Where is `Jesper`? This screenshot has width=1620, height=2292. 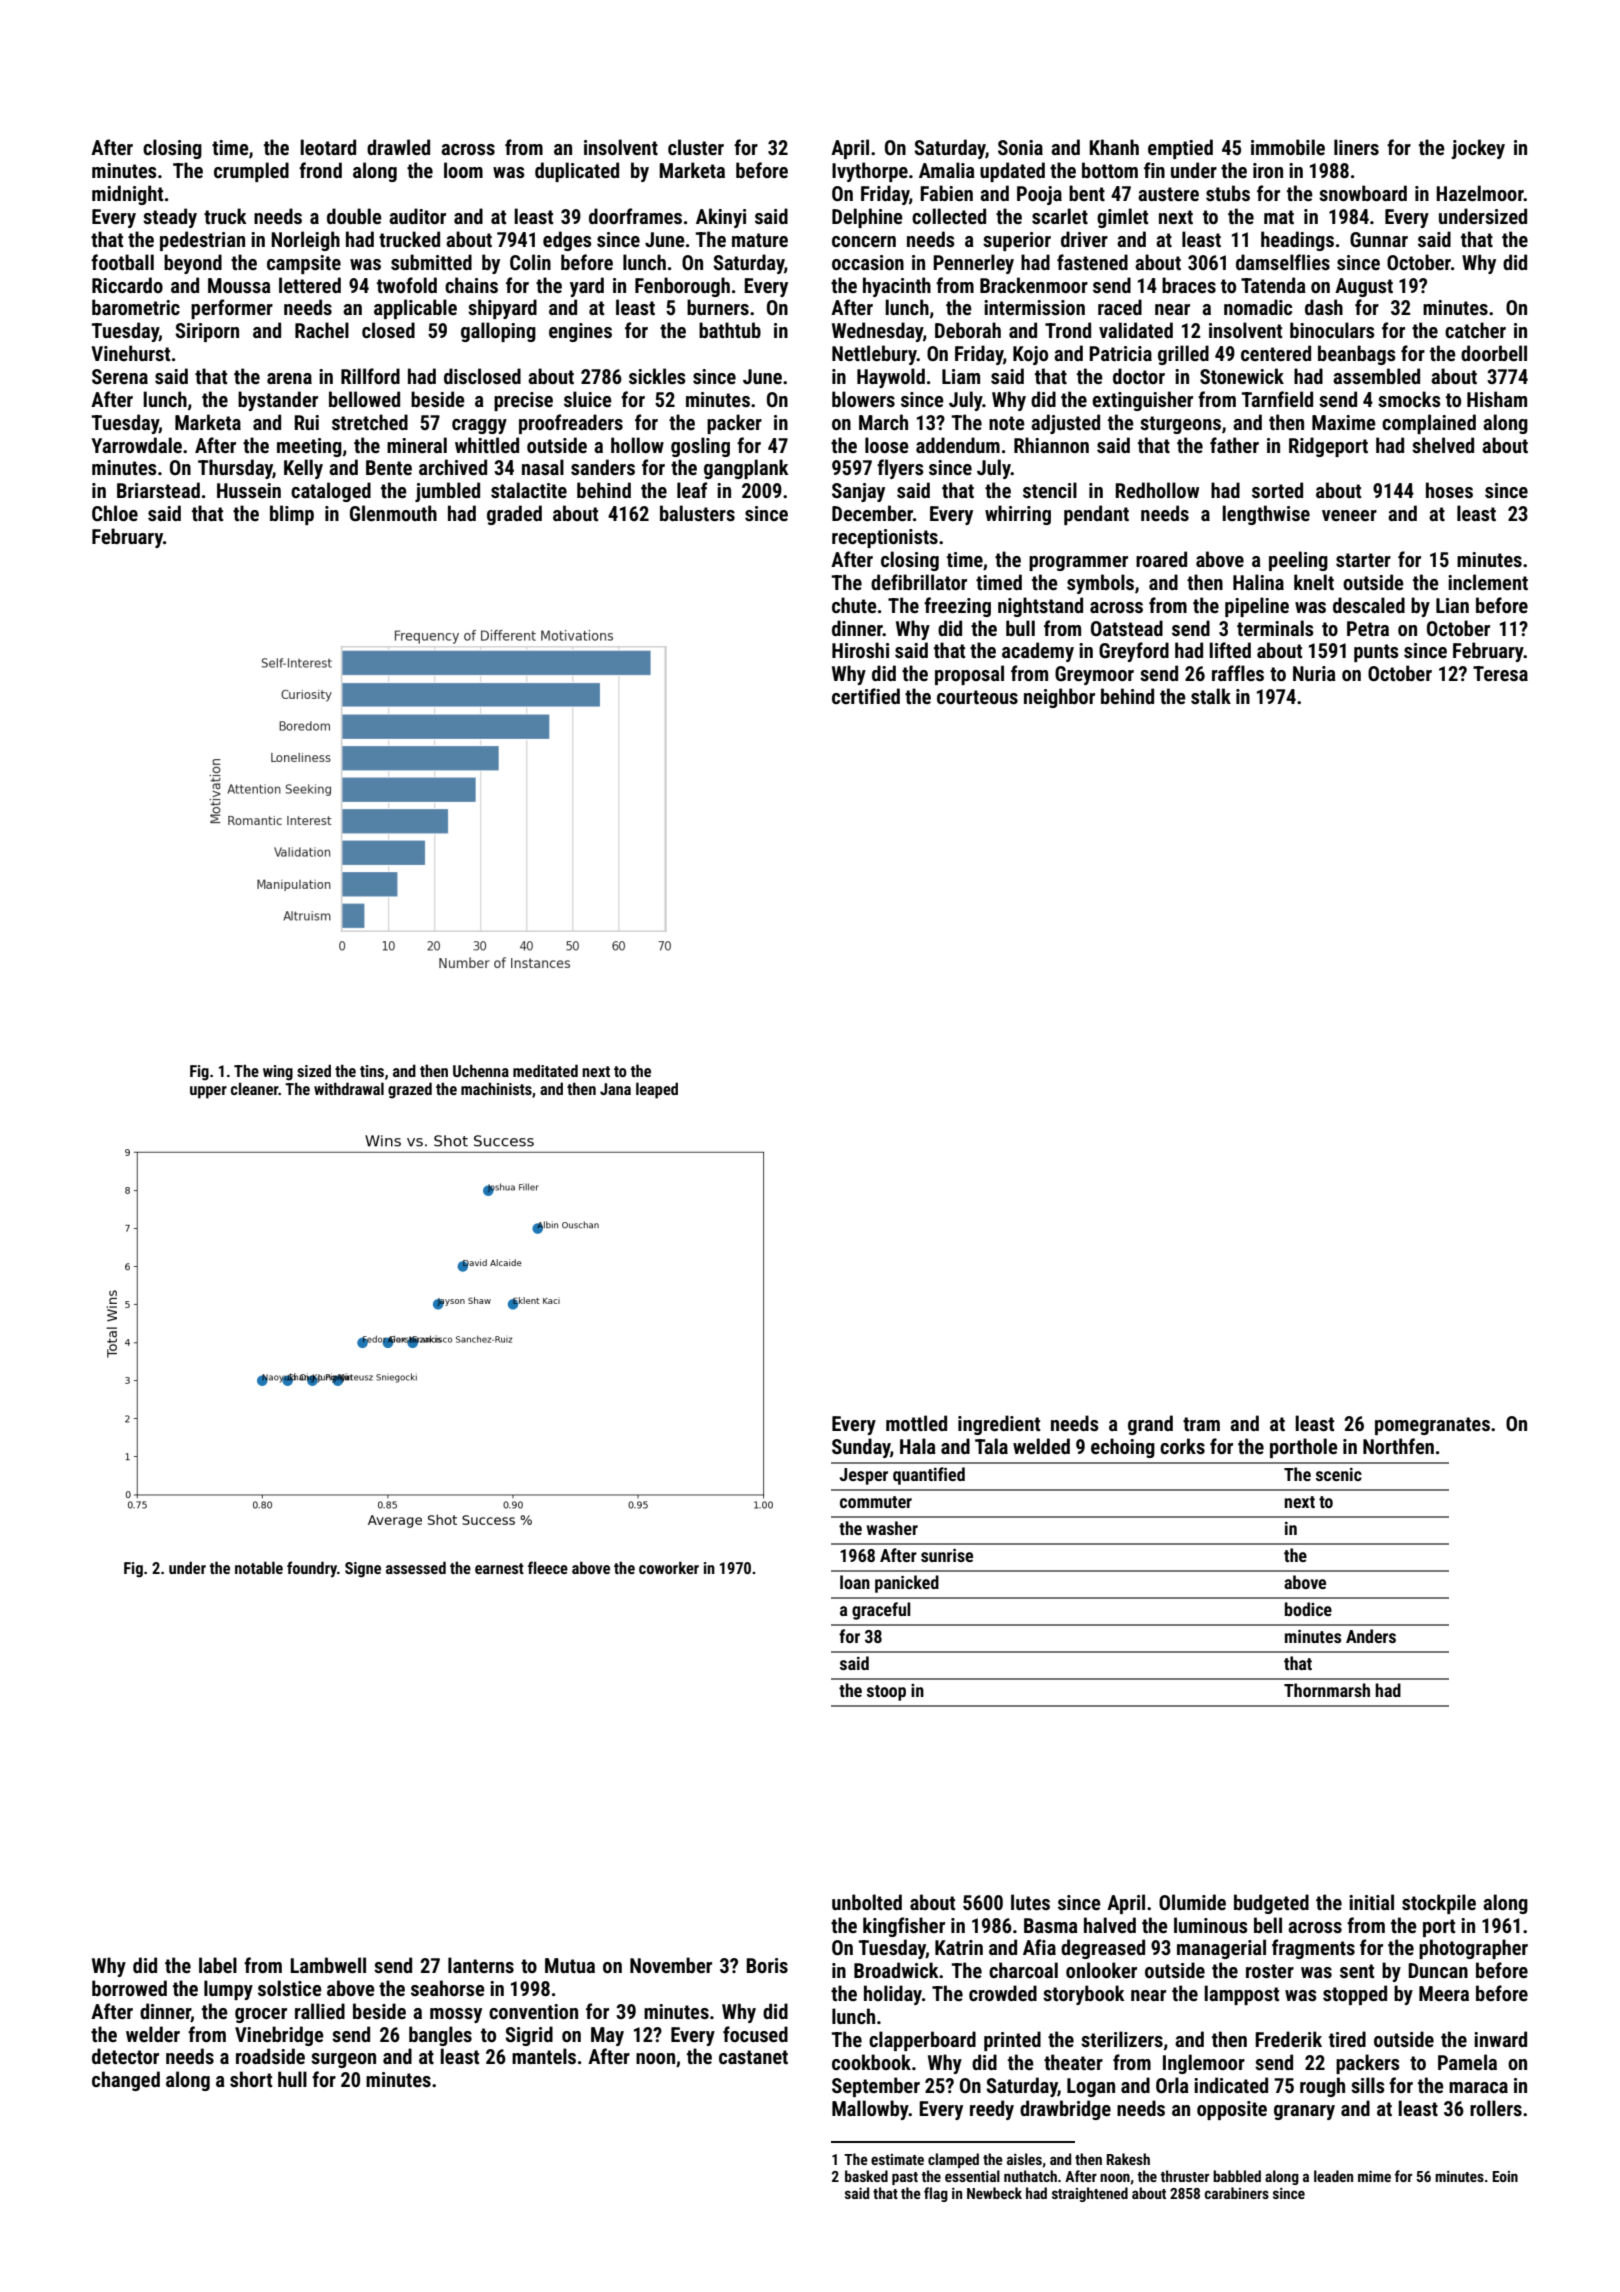
Jesper is located at coordinates (864, 1476).
